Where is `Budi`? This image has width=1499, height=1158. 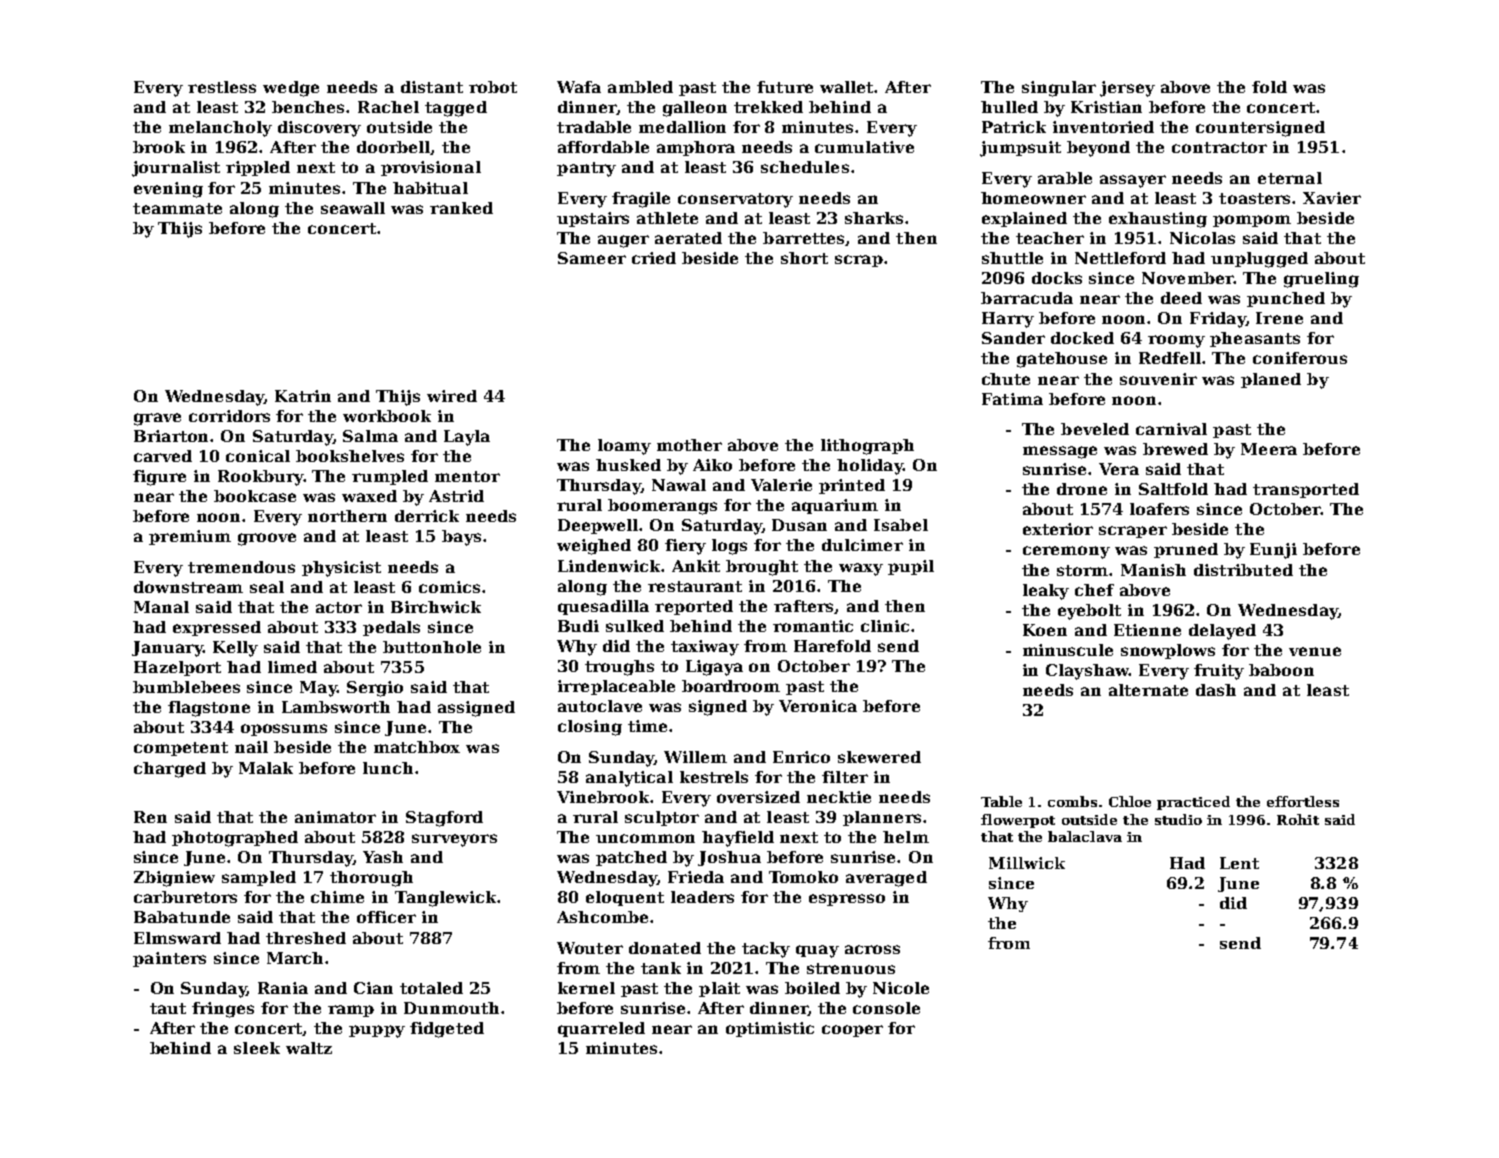 Budi is located at coordinates (578, 626).
